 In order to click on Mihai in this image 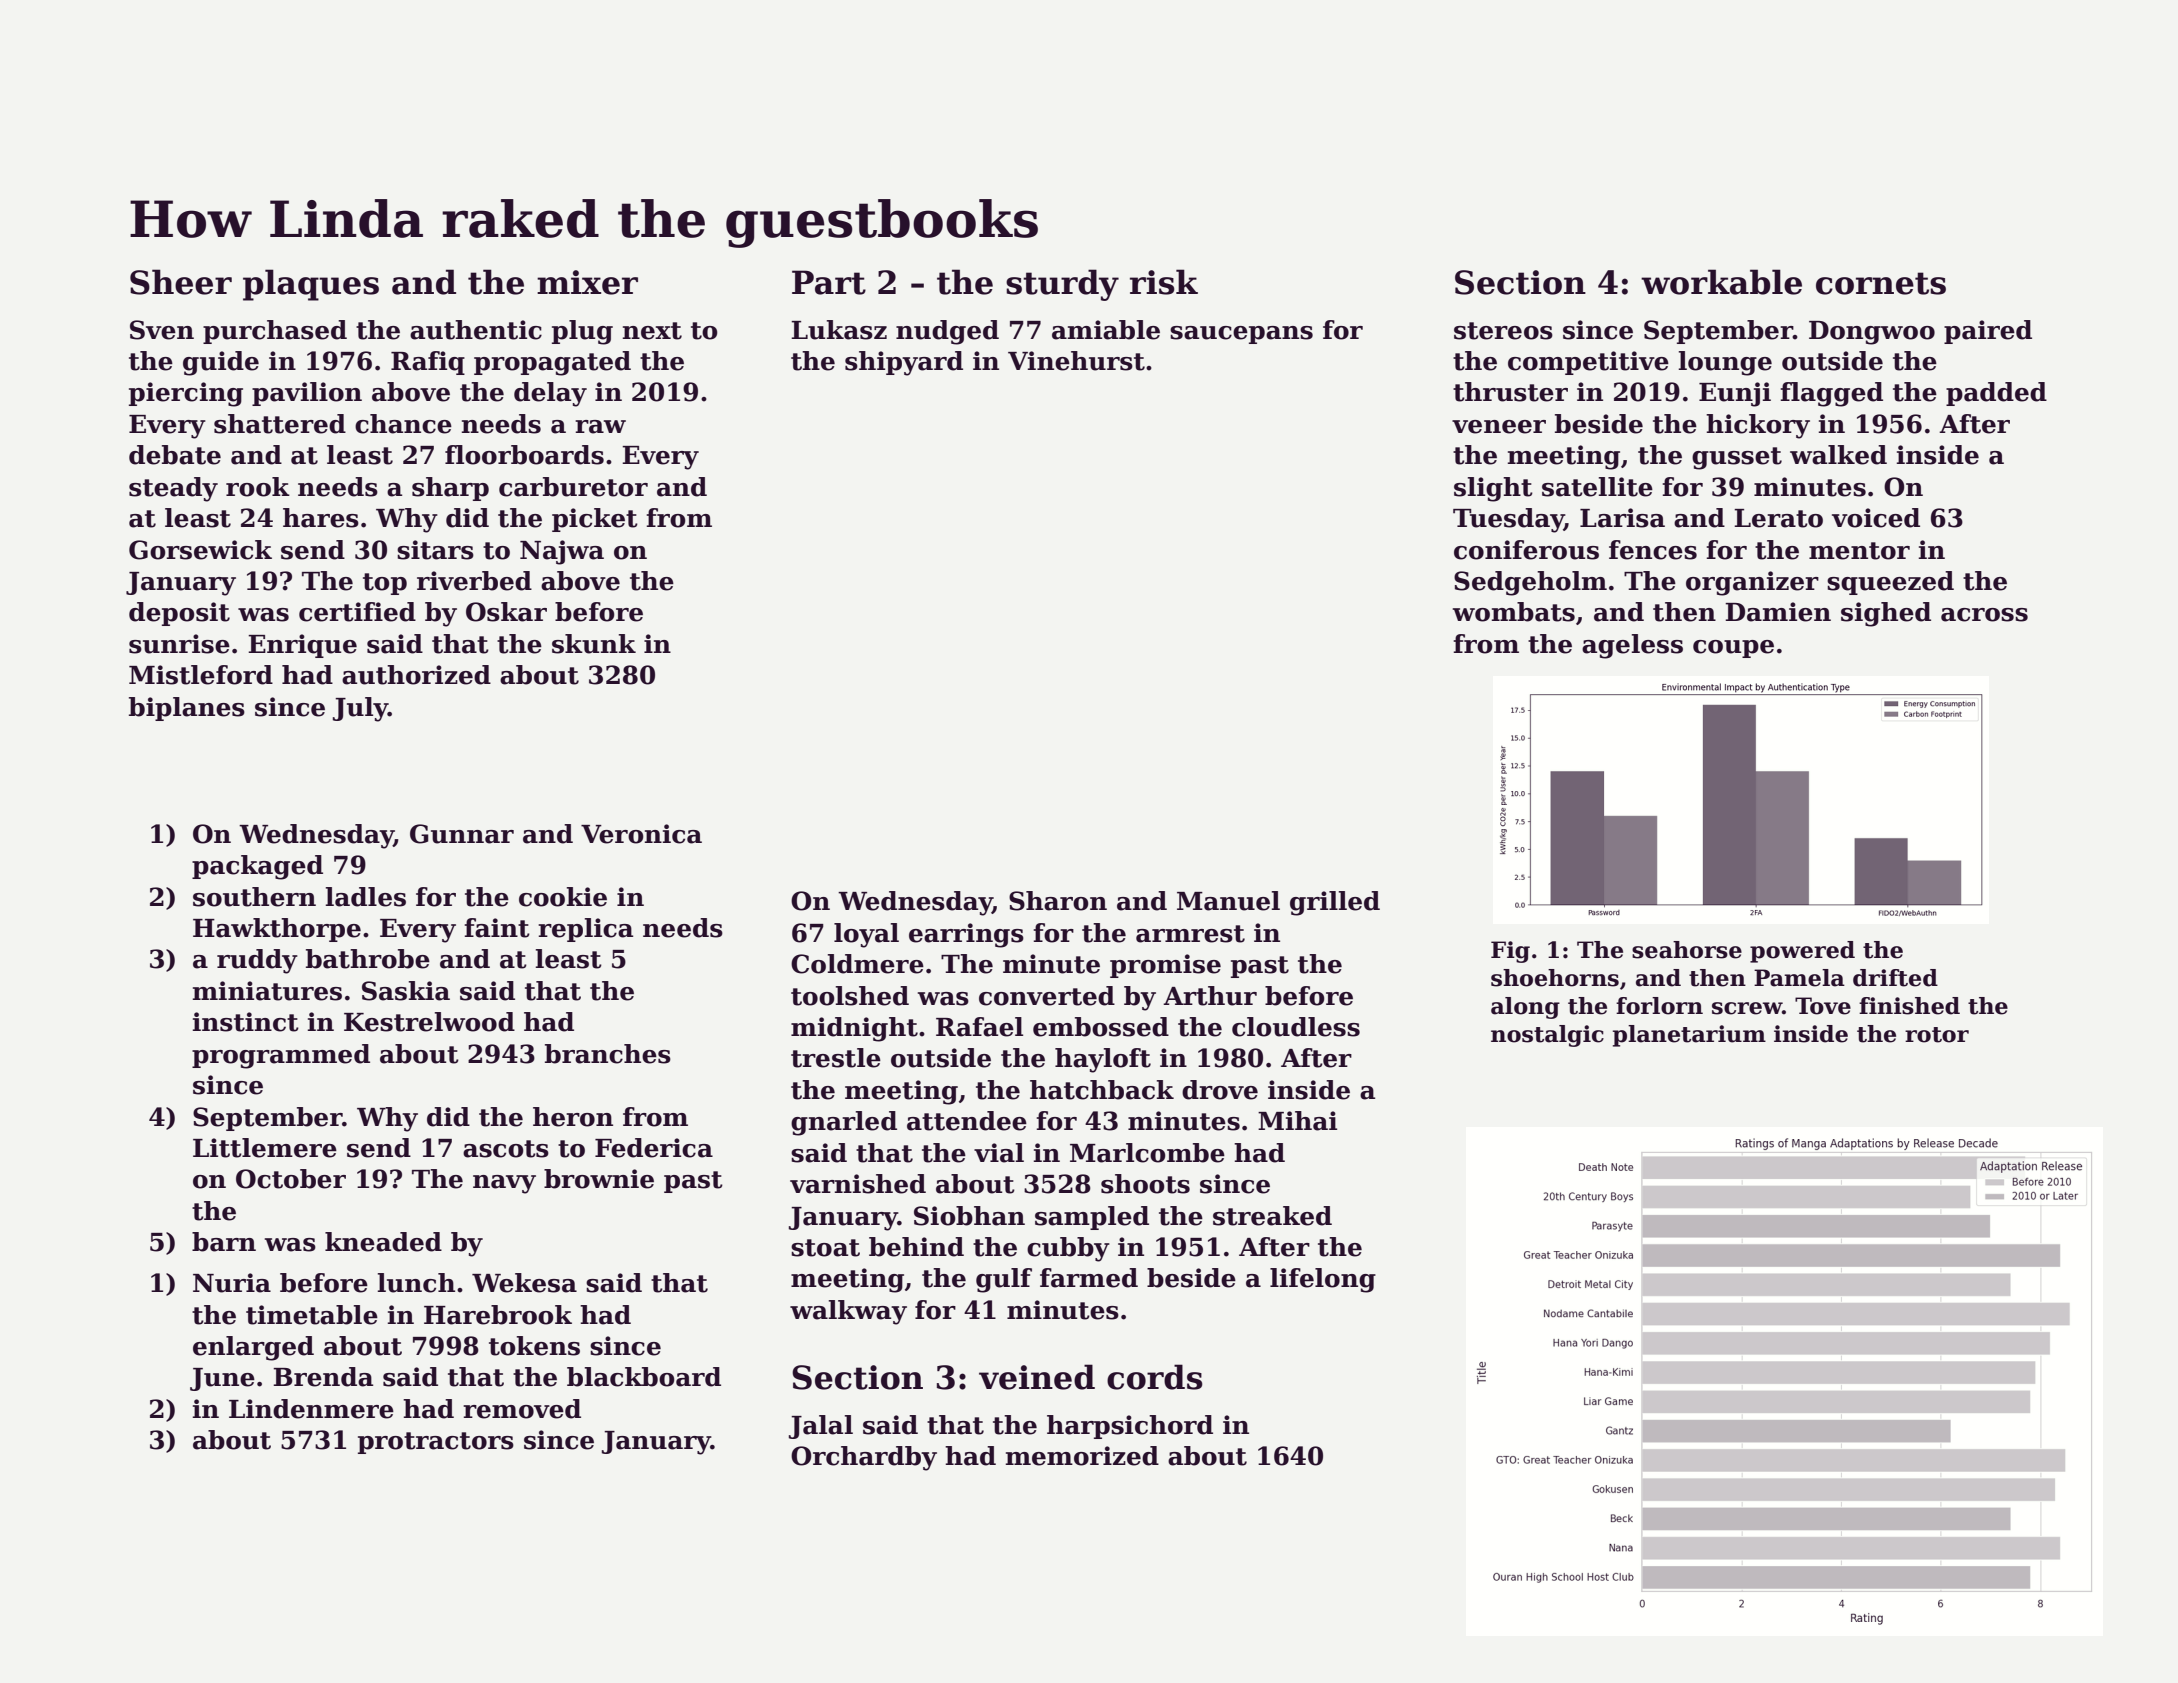, I will do `click(1297, 1121)`.
